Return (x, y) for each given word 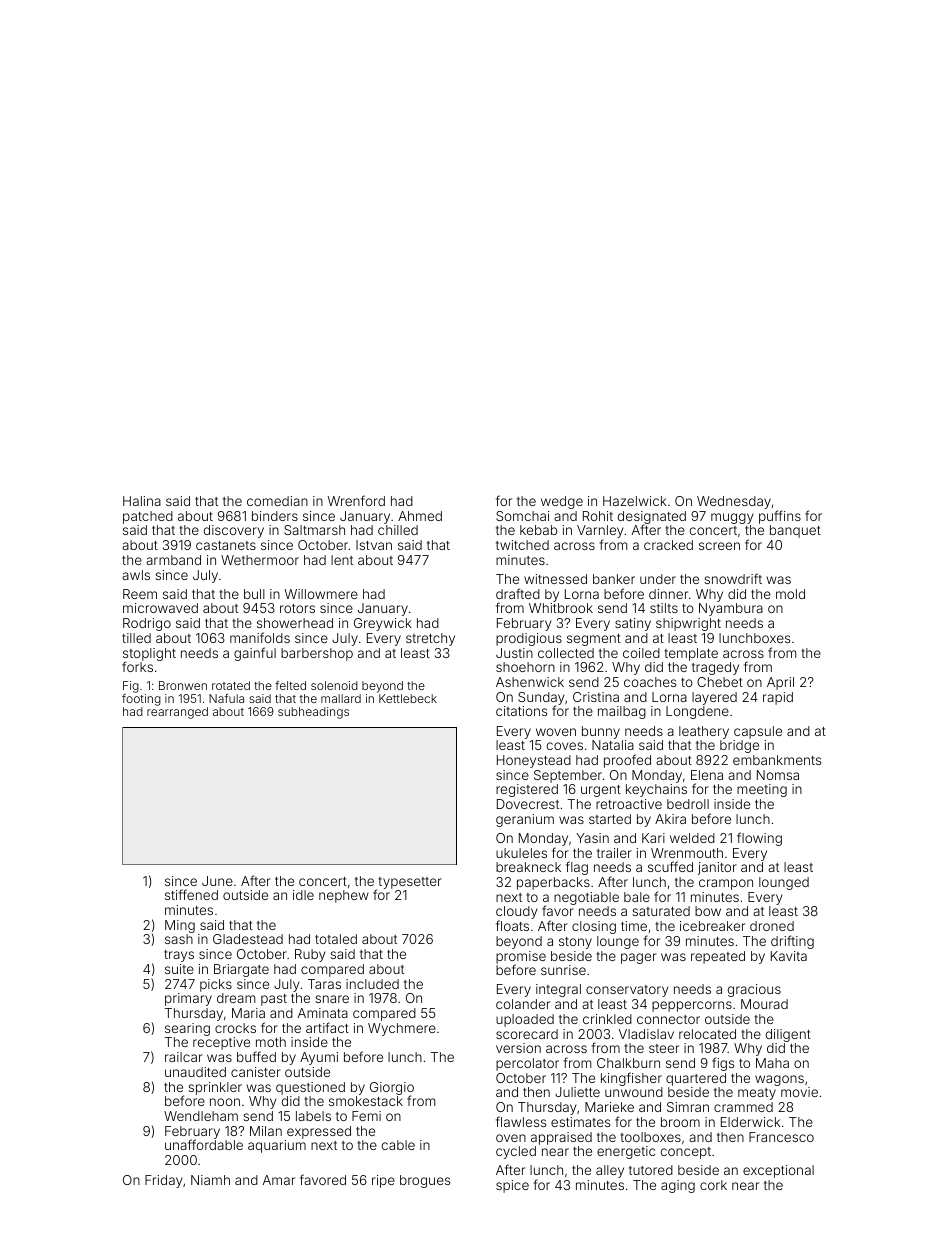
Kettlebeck (408, 698)
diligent (788, 1035)
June (217, 881)
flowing (759, 839)
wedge (562, 502)
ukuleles (521, 853)
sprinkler (215, 1088)
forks (137, 667)
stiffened (191, 894)
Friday (164, 1181)
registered (527, 790)
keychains (656, 790)
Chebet (720, 682)
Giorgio (392, 1089)
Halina (142, 501)
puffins (780, 517)
